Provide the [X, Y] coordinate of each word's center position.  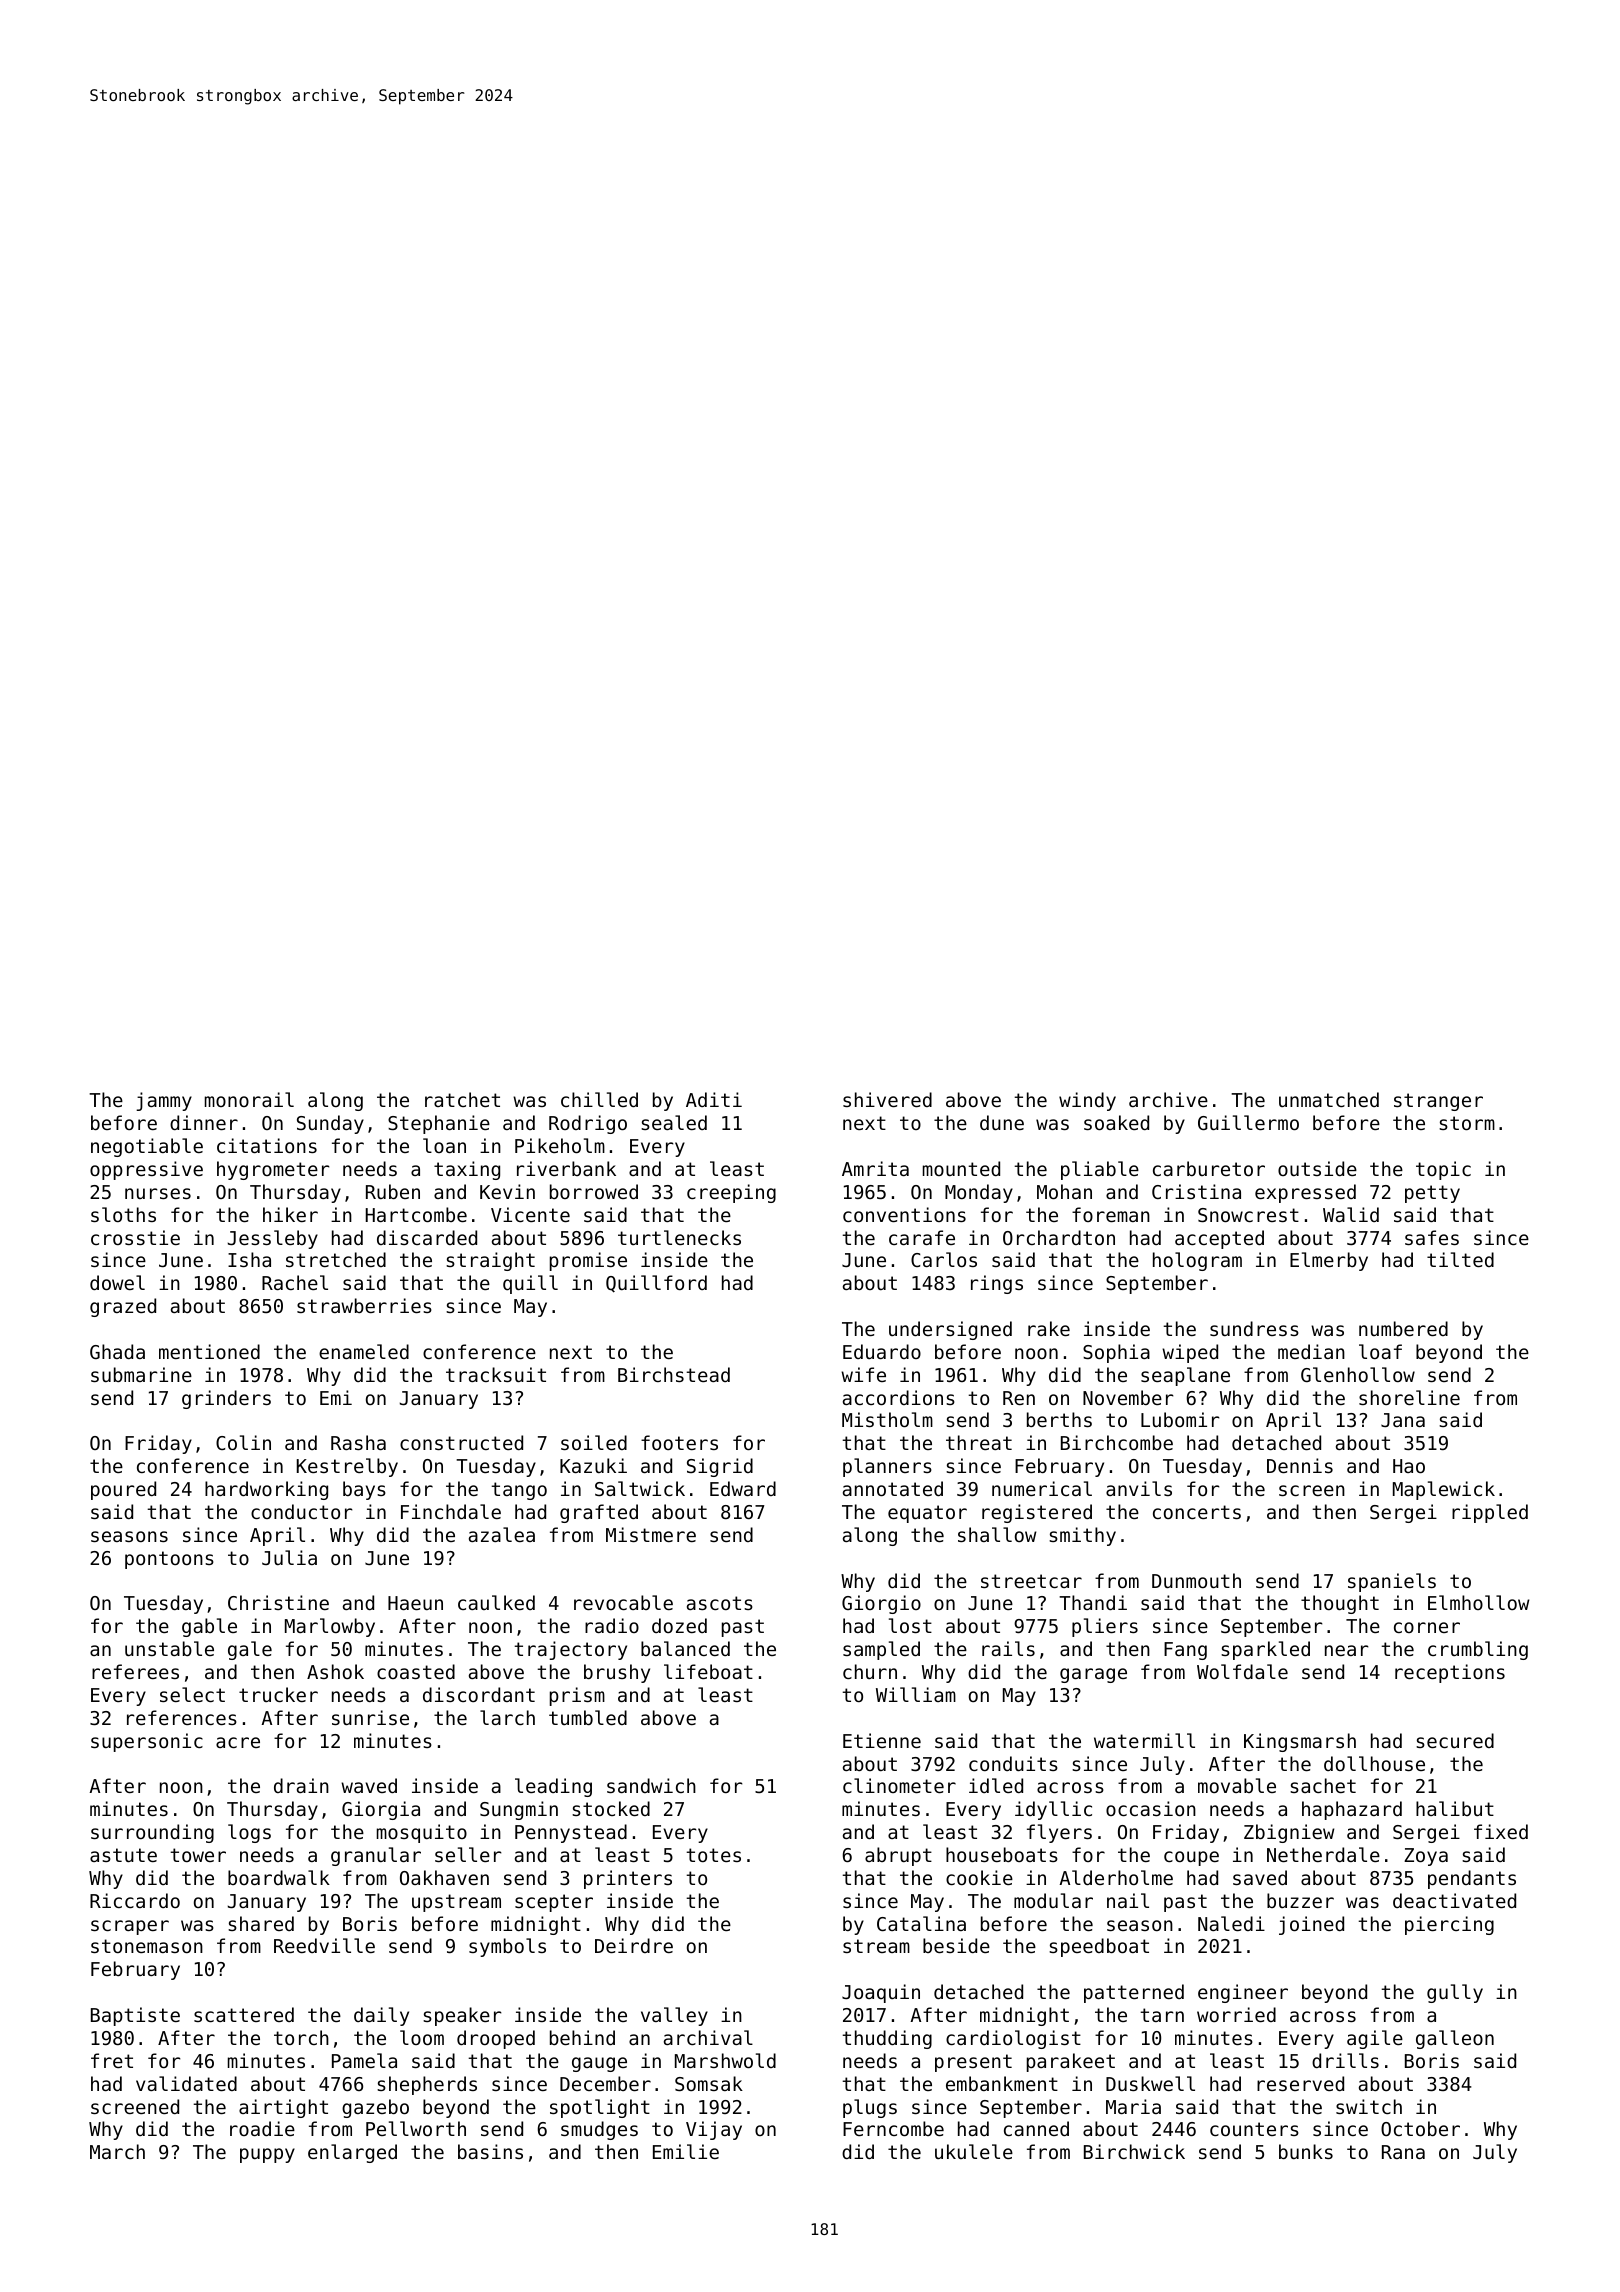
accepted [1219, 1239]
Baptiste [135, 2016]
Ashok [335, 1671]
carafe [922, 1237]
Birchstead [674, 1374]
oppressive [146, 1170]
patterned [1134, 1993]
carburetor [1209, 1168]
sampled [881, 1650]
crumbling [1478, 1650]
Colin [243, 1442]
